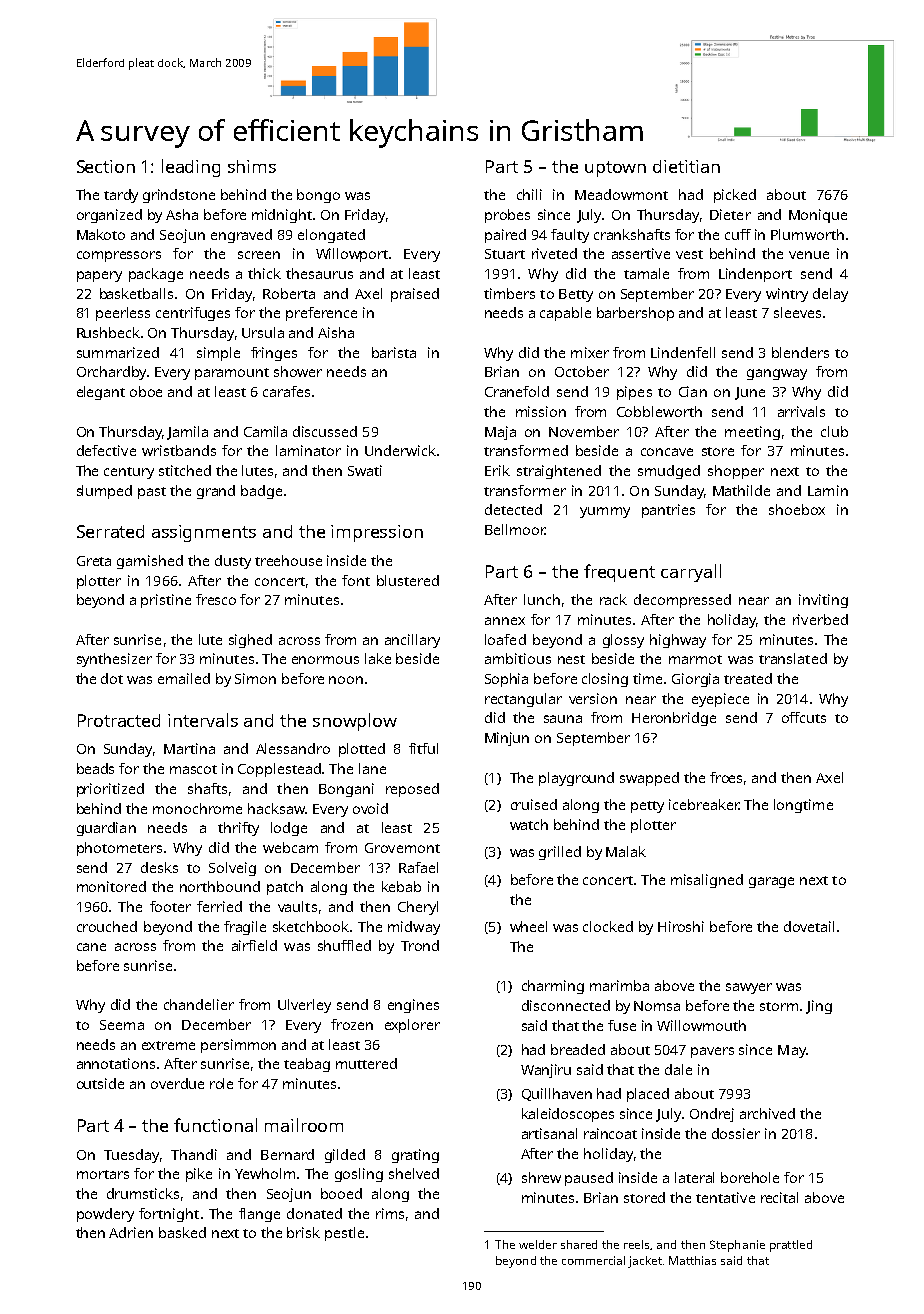 The image size is (924, 1314). I want to click on Seema, so click(122, 1025).
